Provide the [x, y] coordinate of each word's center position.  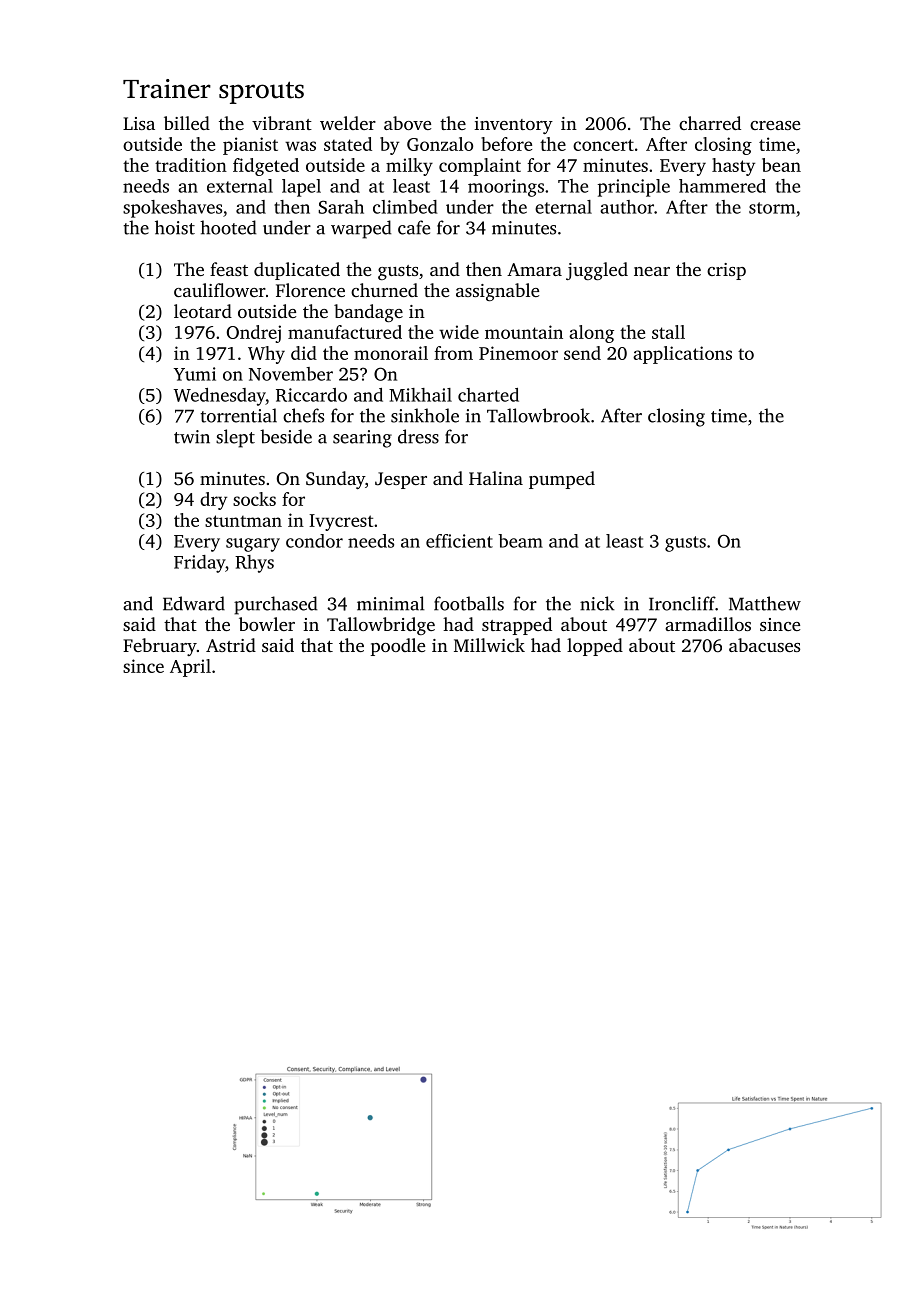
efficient [459, 541]
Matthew [765, 603]
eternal [563, 207]
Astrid [231, 645]
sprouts [261, 92]
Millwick [489, 645]
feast [229, 269]
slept [235, 438]
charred [710, 123]
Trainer [167, 89]
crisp [726, 271]
